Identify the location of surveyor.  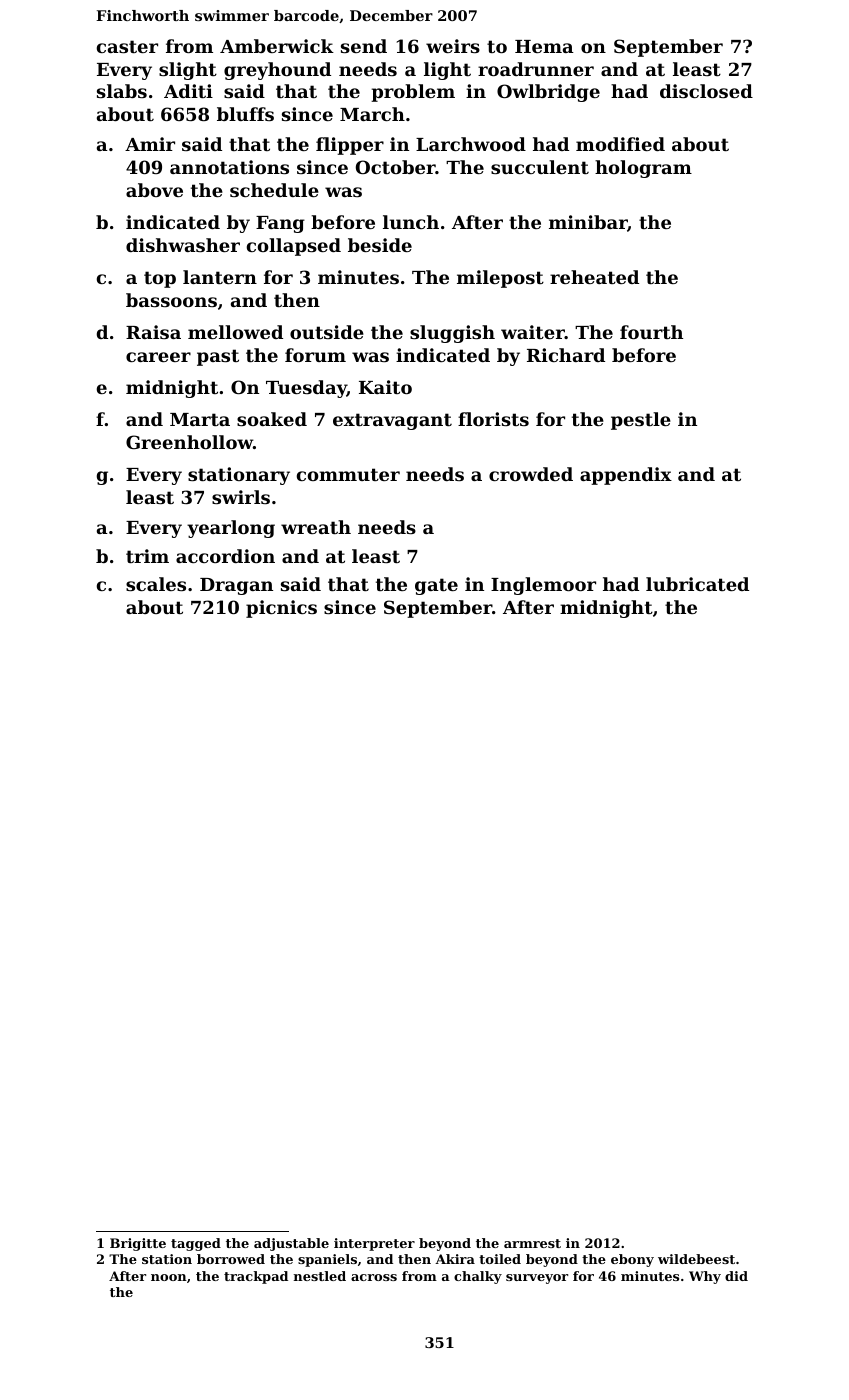
(537, 1279).
